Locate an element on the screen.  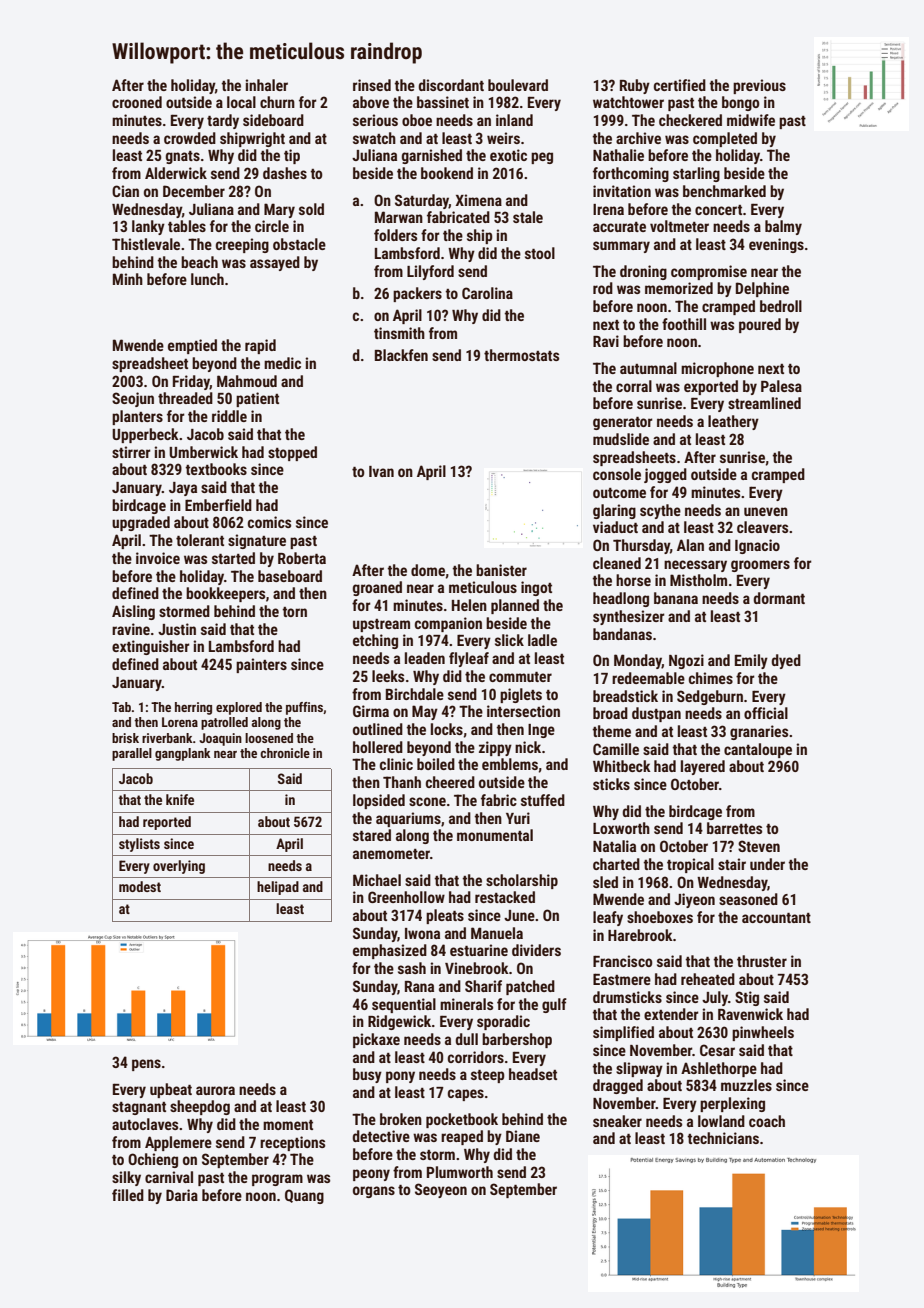
Carolina is located at coordinates (487, 293).
